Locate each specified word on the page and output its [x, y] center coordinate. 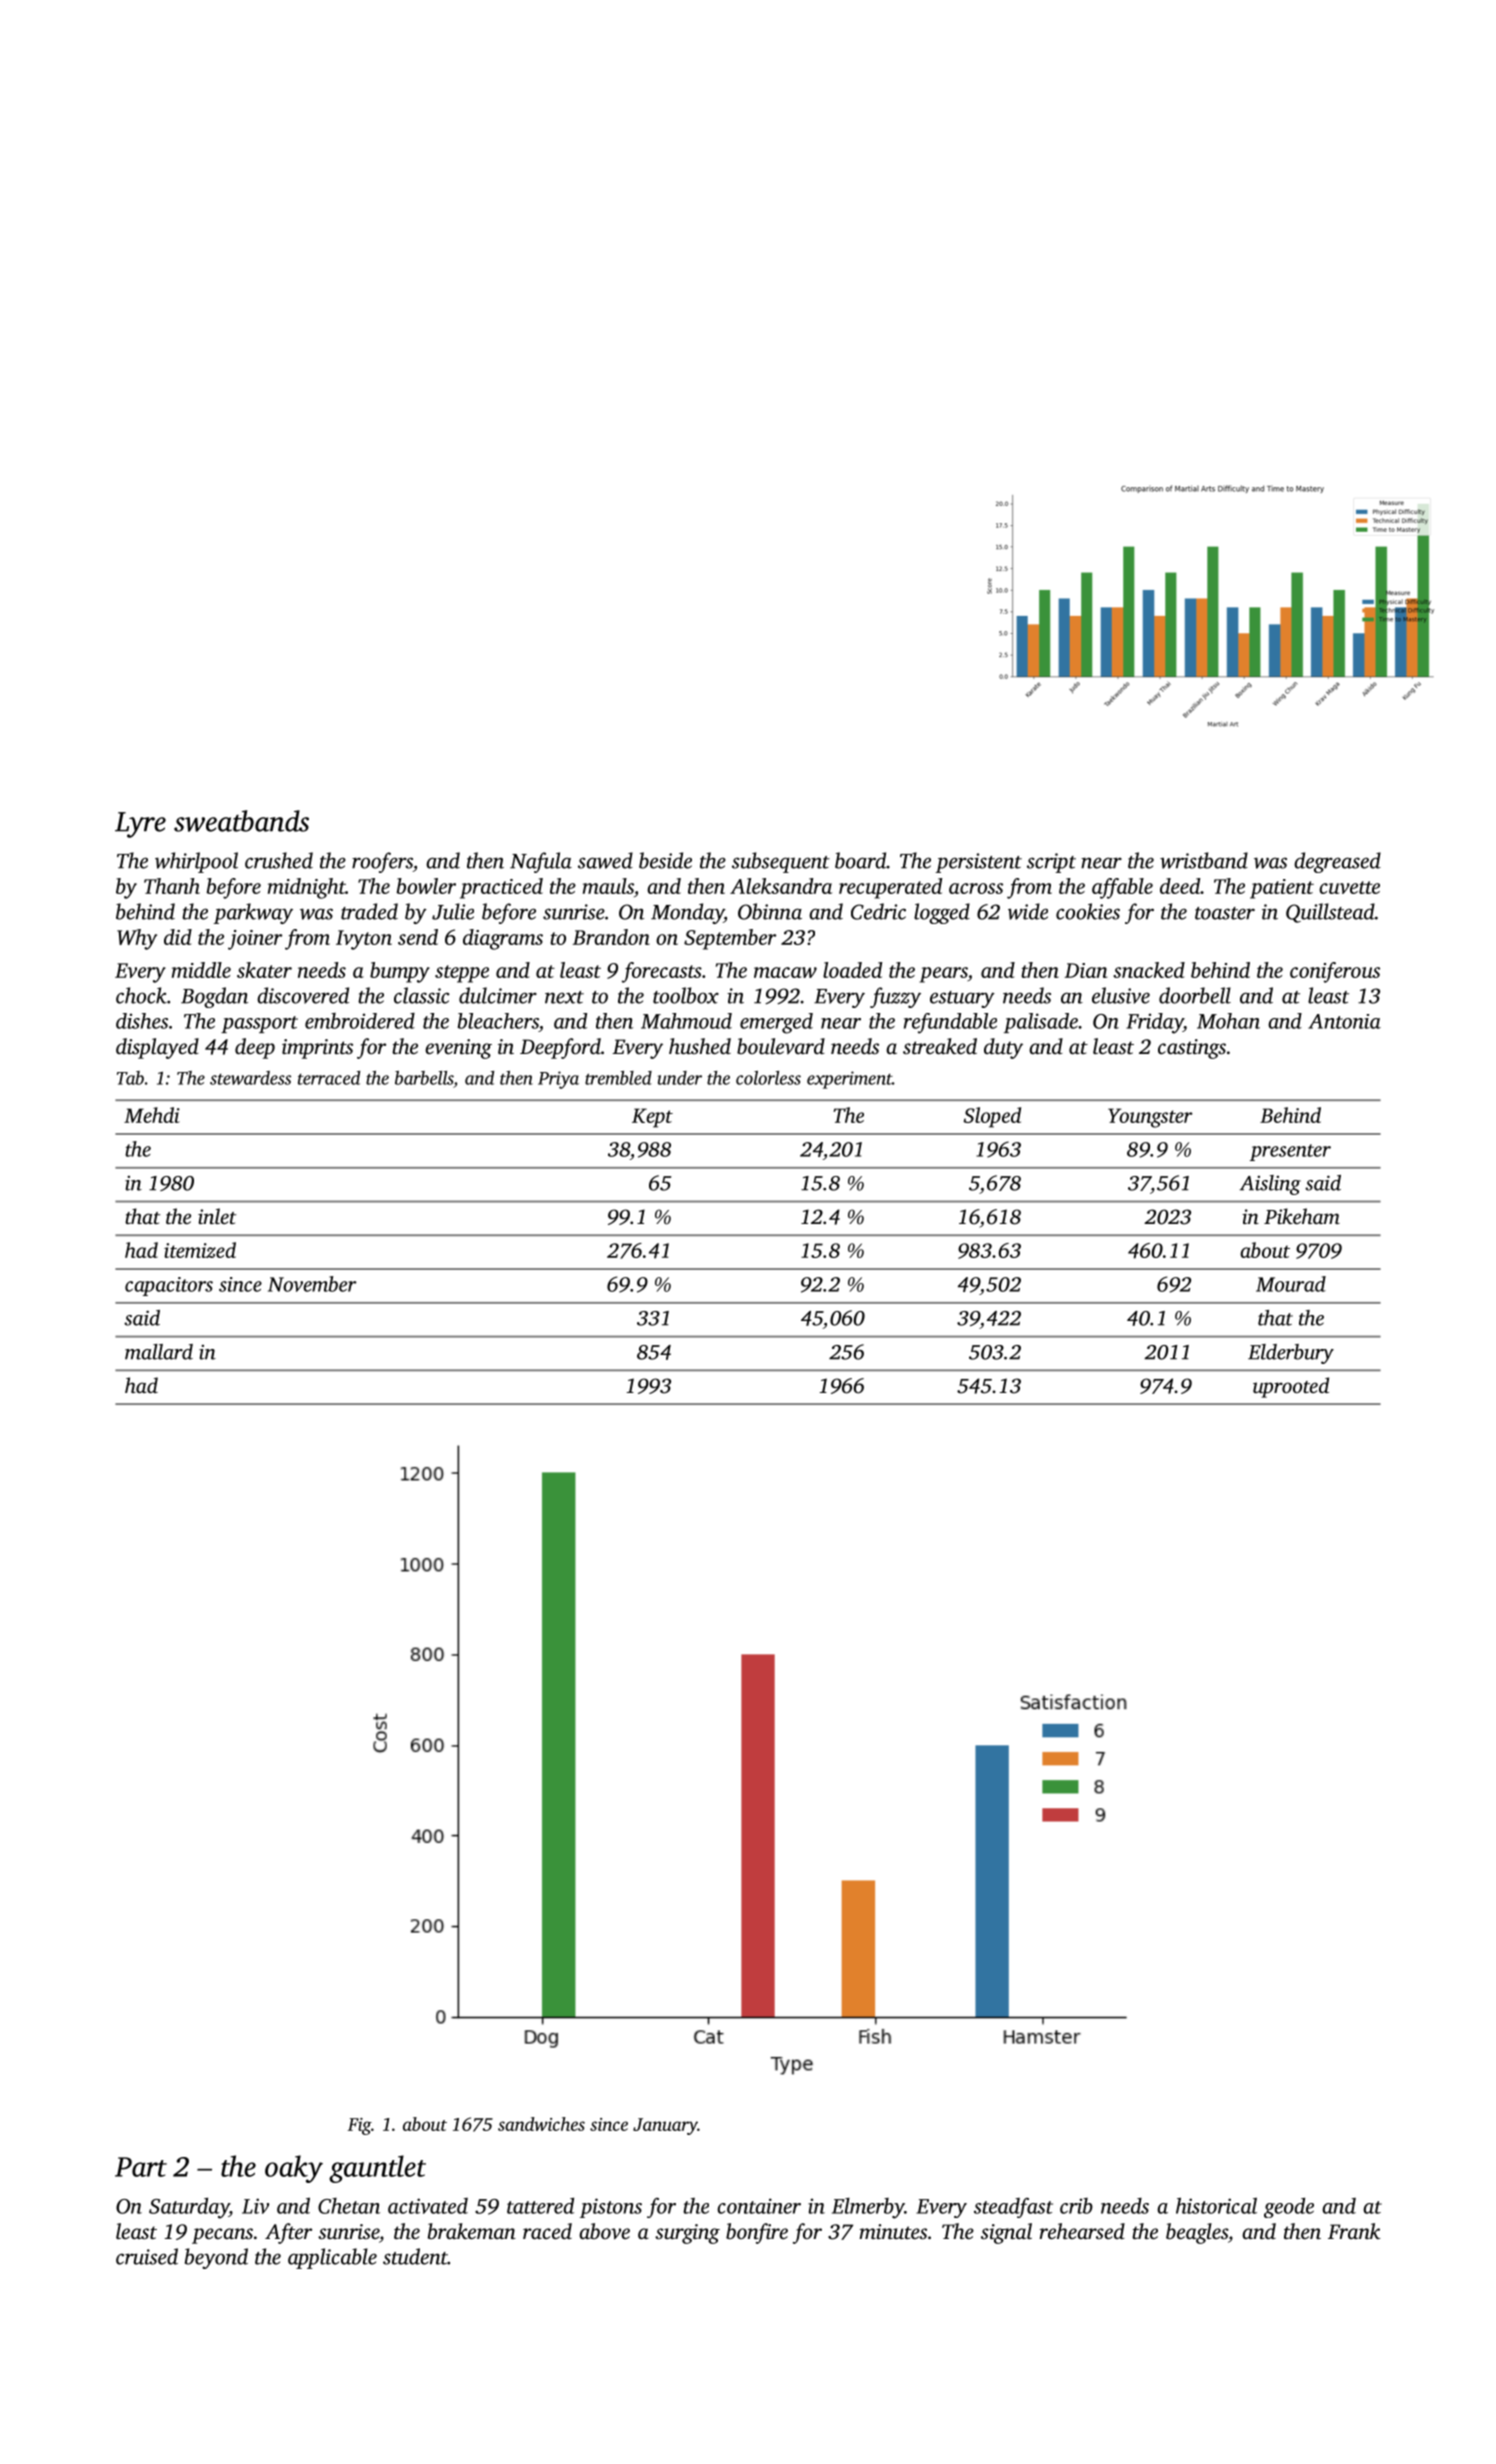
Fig [359, 2126]
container [759, 2206]
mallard [159, 1352]
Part [141, 2167]
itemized [200, 1250]
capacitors [169, 1286]
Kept [652, 1118]
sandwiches [541, 2124]
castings [1192, 1049]
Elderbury [1291, 1354]
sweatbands [241, 821]
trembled [618, 1078]
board [861, 860]
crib [1076, 2206]
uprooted [1291, 1387]
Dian [1086, 970]
